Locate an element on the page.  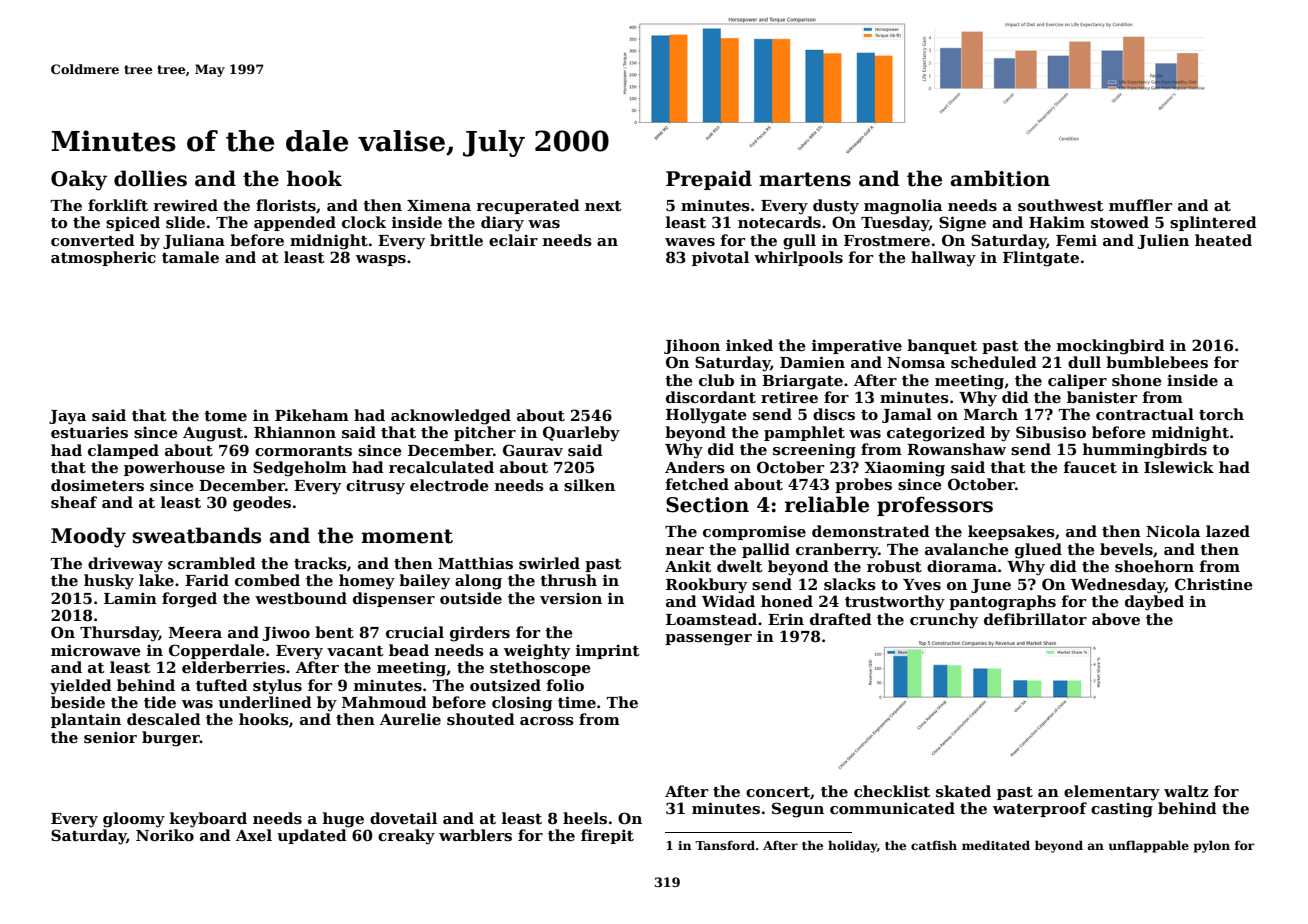
martens is located at coordinates (805, 179).
